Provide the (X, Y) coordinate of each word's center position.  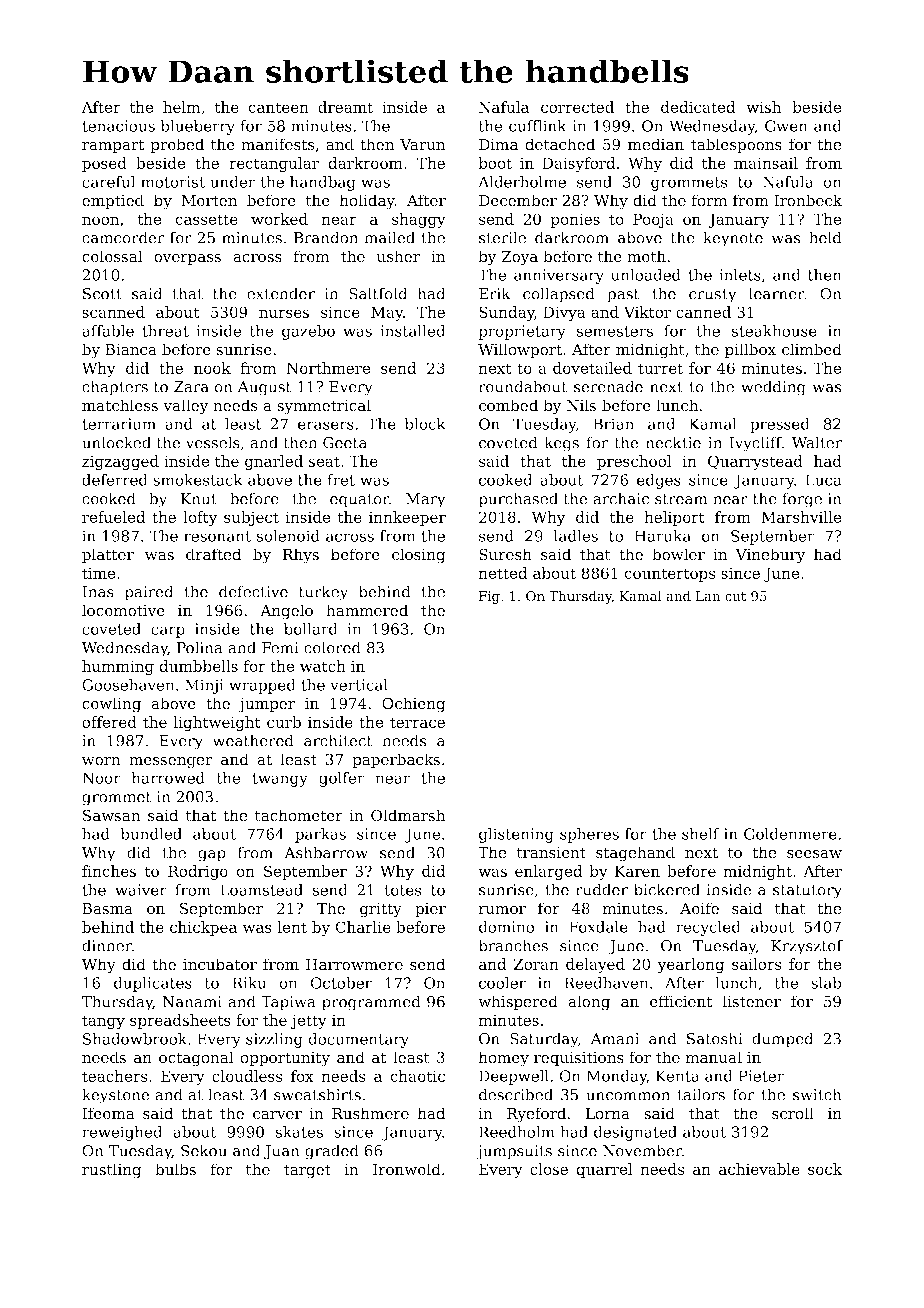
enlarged (548, 872)
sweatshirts (317, 1094)
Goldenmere (790, 834)
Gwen (786, 126)
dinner (107, 945)
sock (825, 1169)
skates (299, 1132)
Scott (102, 294)
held (825, 237)
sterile (502, 237)
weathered (253, 740)
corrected (577, 107)
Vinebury (770, 556)
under (232, 182)
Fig (489, 597)
